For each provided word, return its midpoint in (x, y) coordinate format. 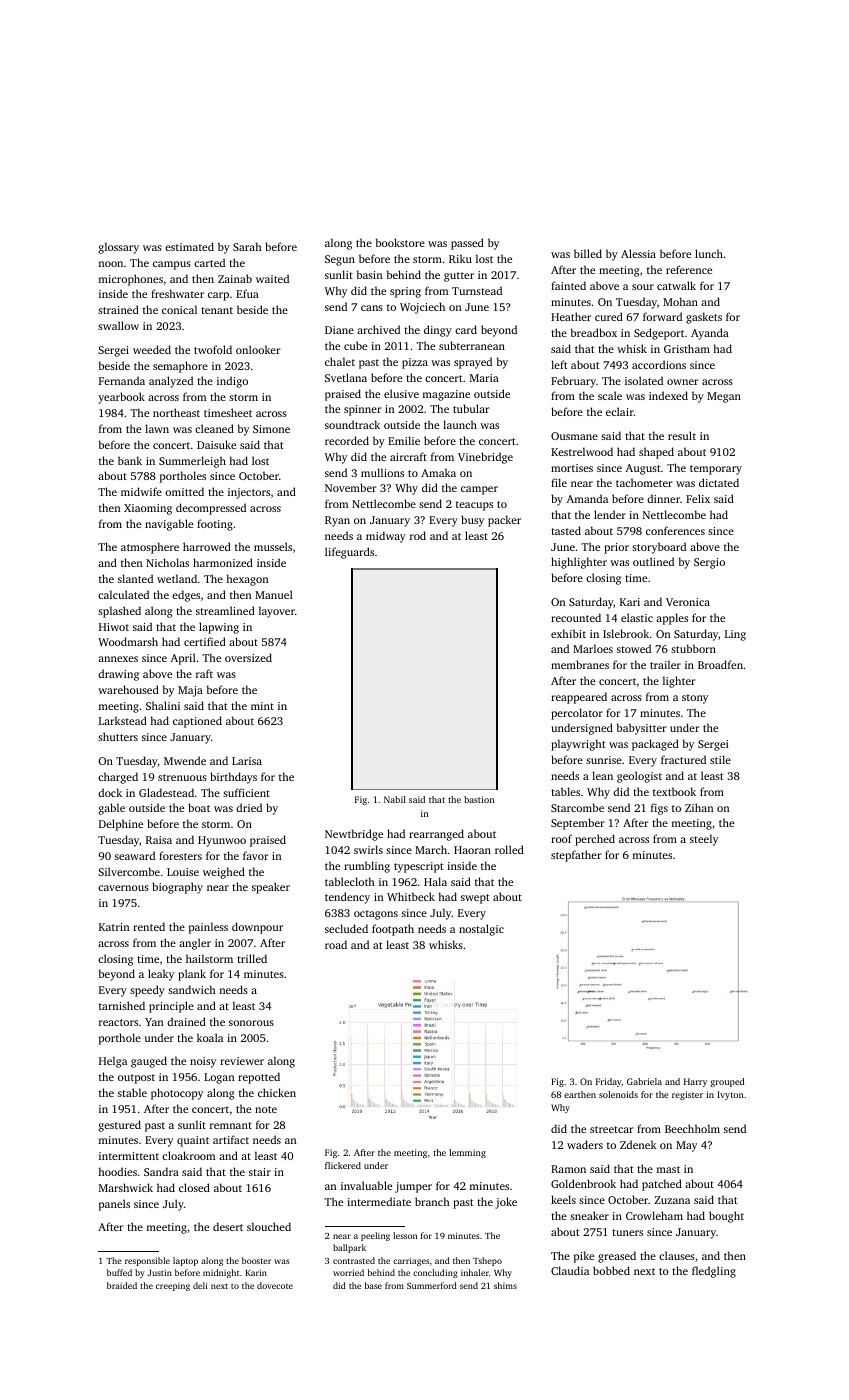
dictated (719, 482)
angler (195, 944)
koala (210, 1037)
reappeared (579, 698)
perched (595, 840)
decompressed (211, 509)
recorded (347, 440)
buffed (119, 1272)
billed (588, 253)
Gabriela (644, 1081)
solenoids (618, 1094)
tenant (217, 310)
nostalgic (481, 930)
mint (262, 706)
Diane (339, 330)
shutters (118, 736)
